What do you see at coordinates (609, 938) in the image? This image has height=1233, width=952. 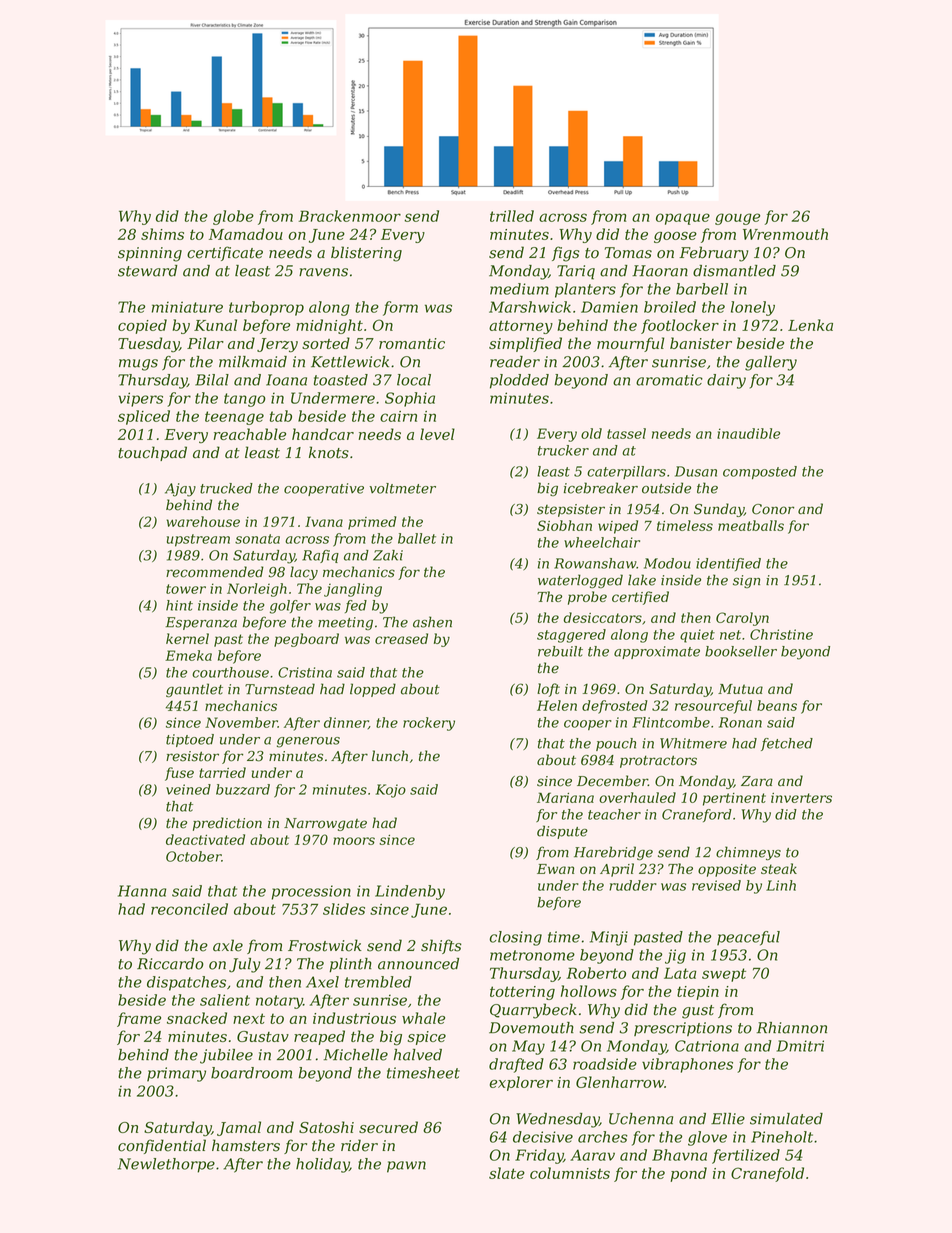 I see `Minji` at bounding box center [609, 938].
